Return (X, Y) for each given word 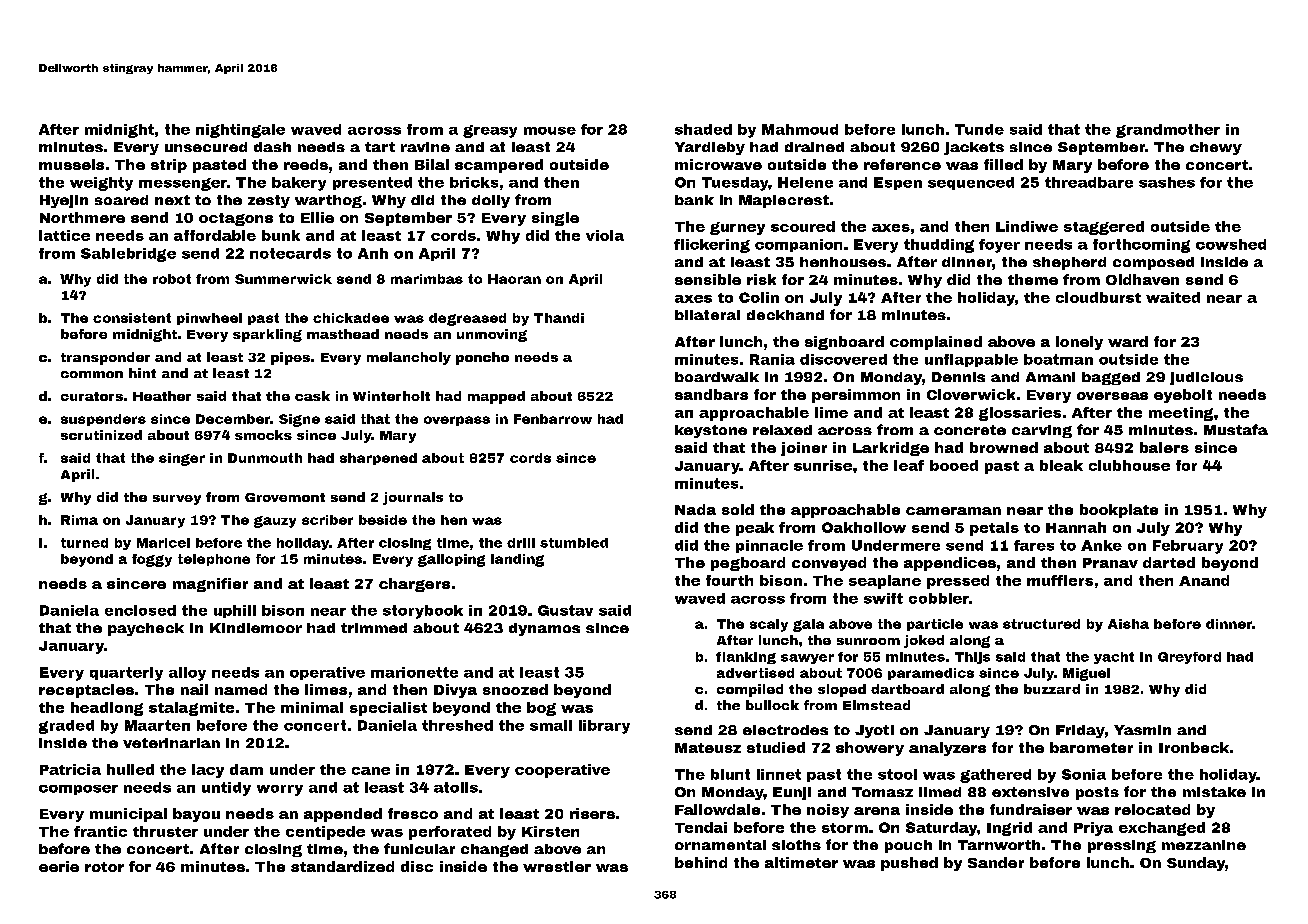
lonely (1079, 343)
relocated (1152, 809)
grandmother (1168, 131)
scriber (327, 520)
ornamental (720, 845)
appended (343, 815)
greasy (490, 131)
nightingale (240, 131)
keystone (711, 431)
